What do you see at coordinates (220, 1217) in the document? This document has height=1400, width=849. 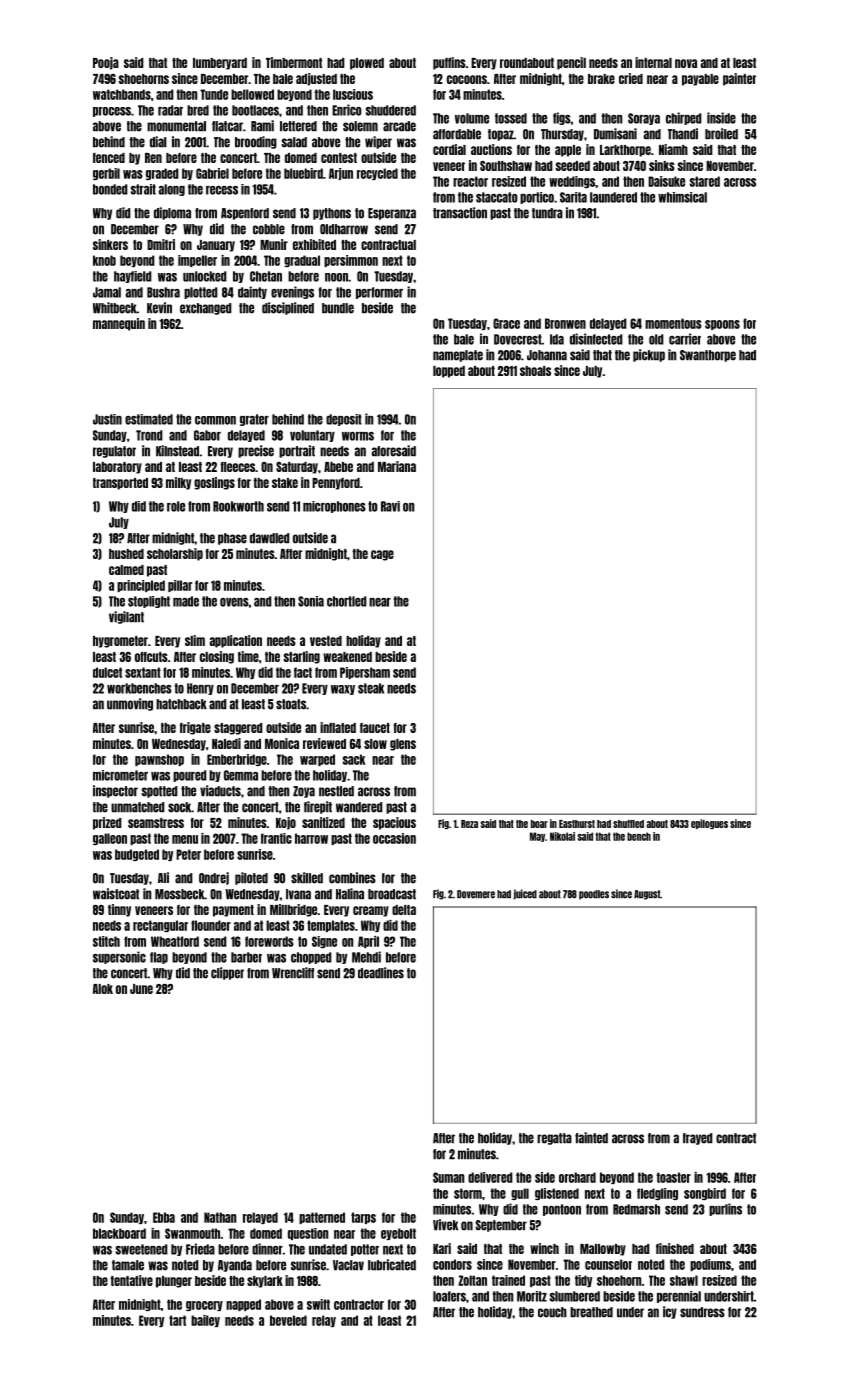 I see `Nathan` at bounding box center [220, 1217].
